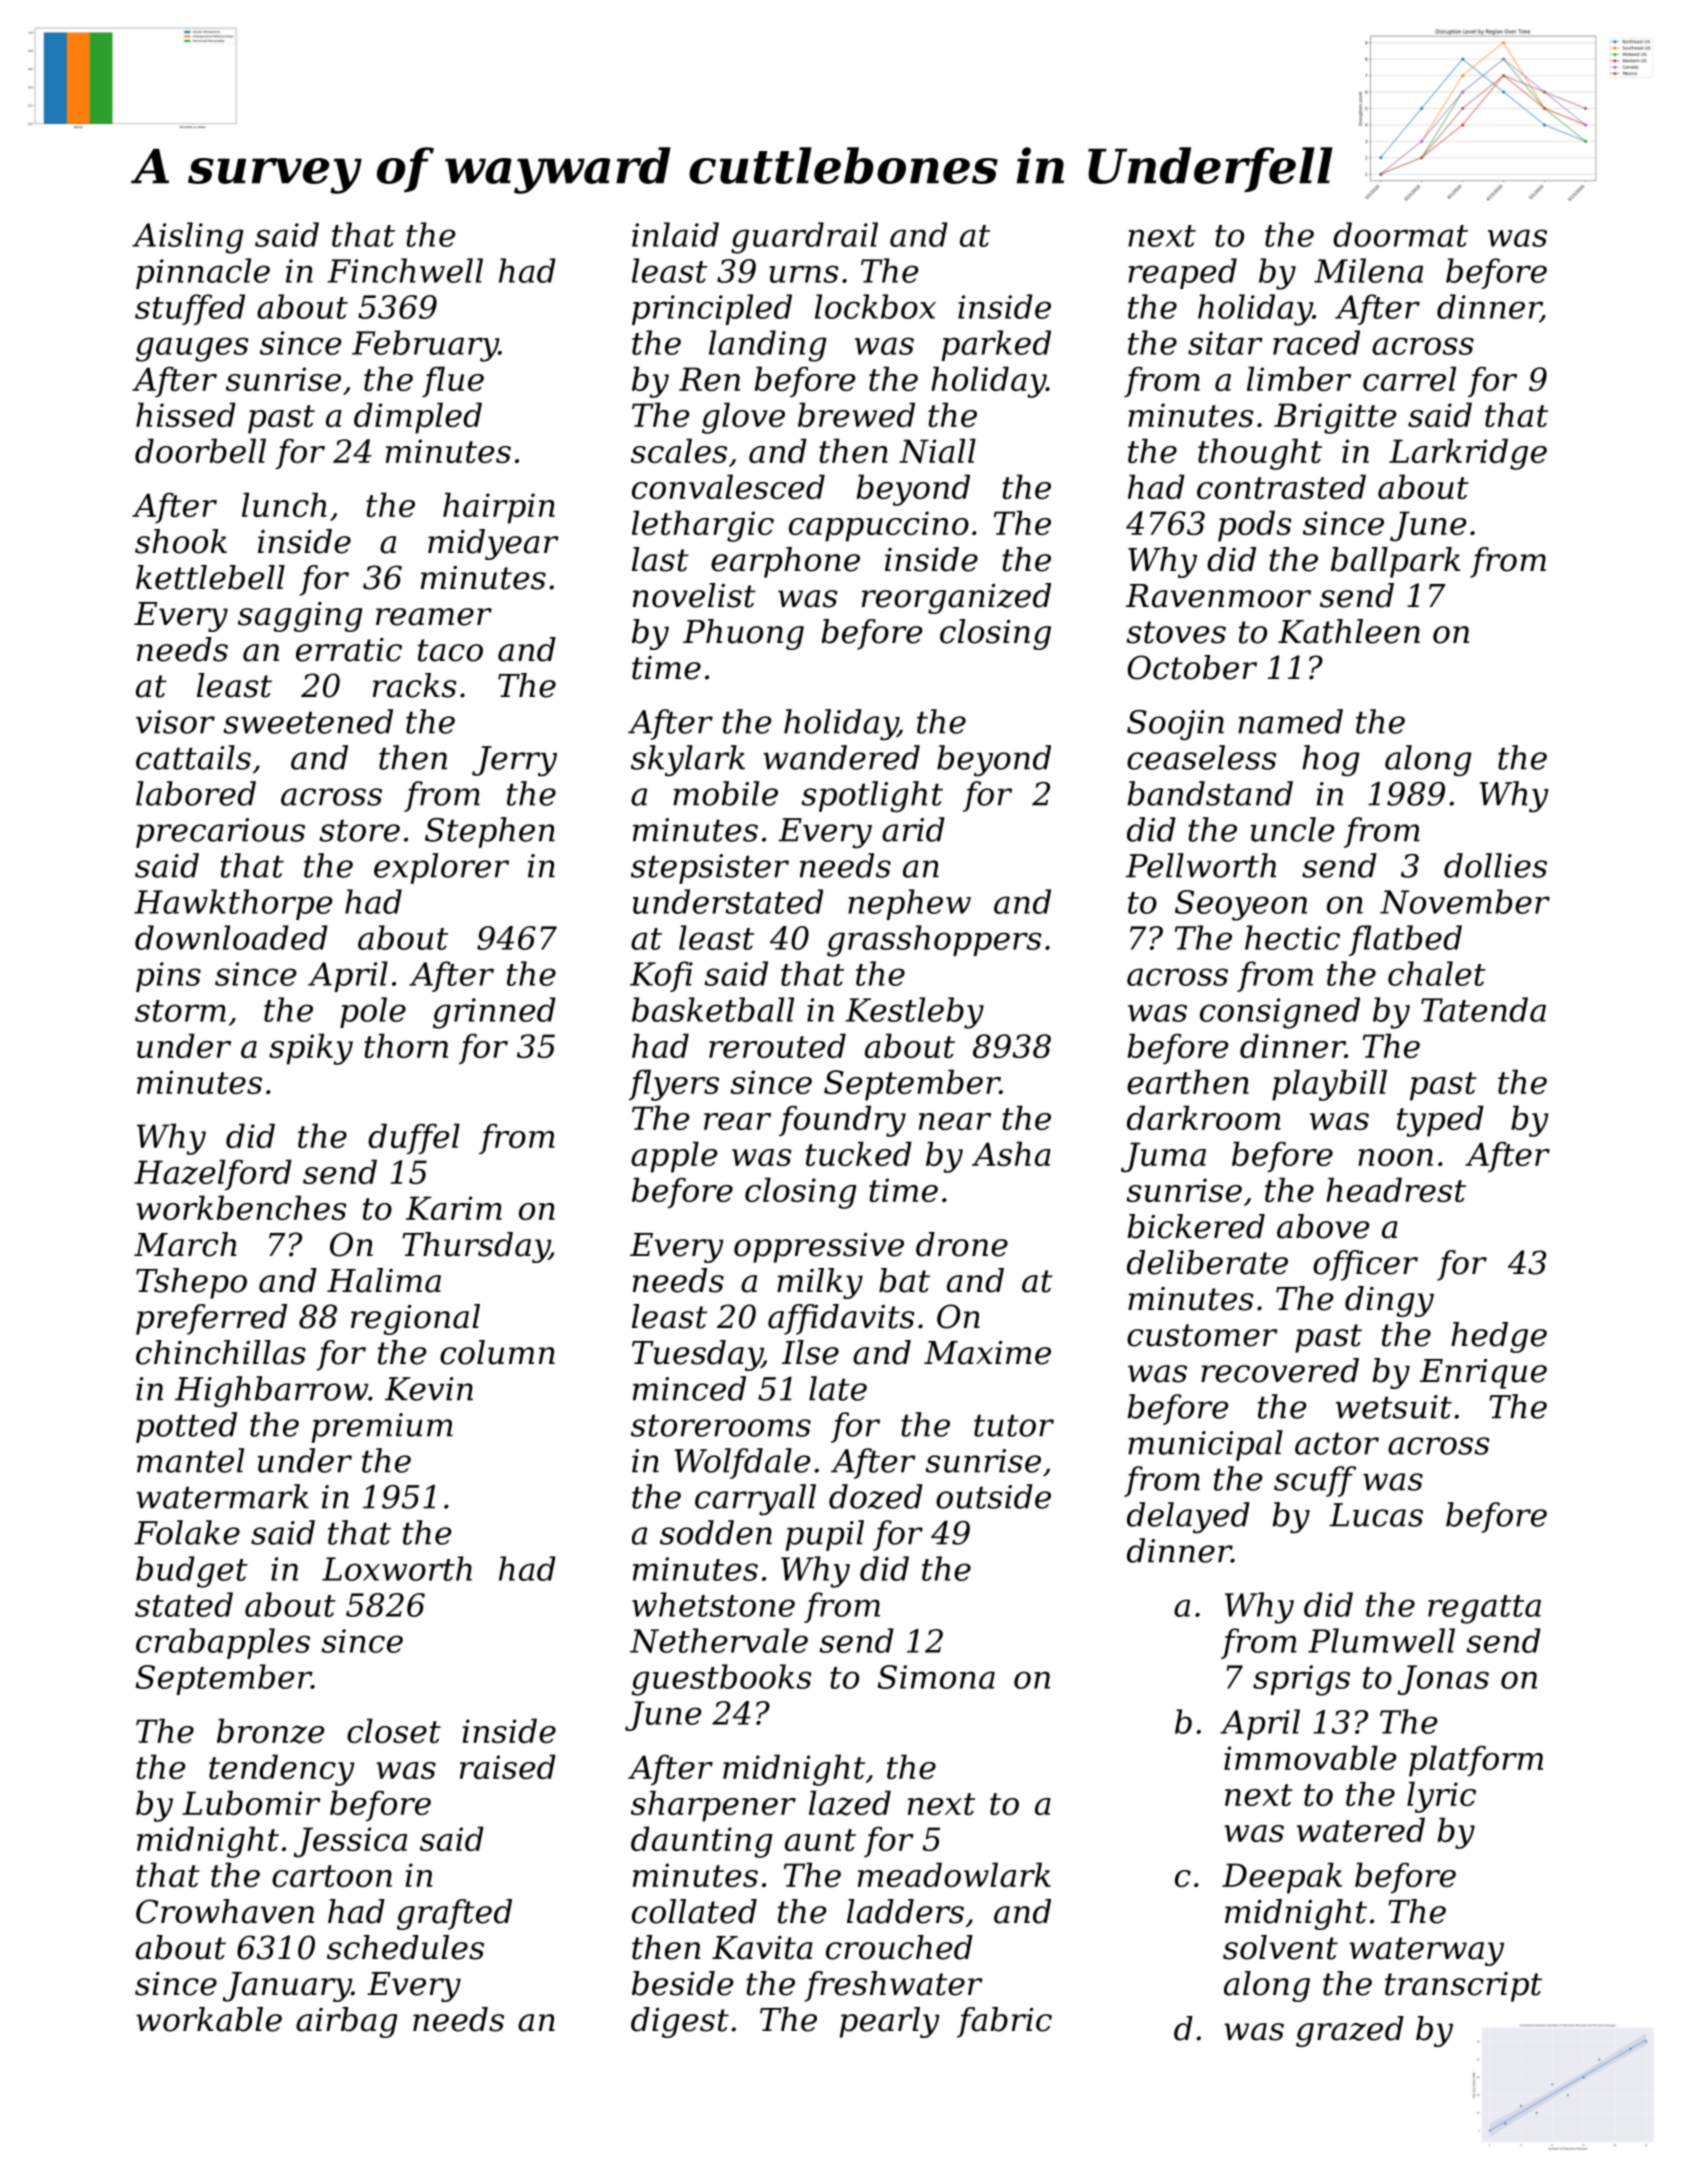 The height and width of the screenshot is (2178, 1683). I want to click on doormat, so click(1400, 234).
